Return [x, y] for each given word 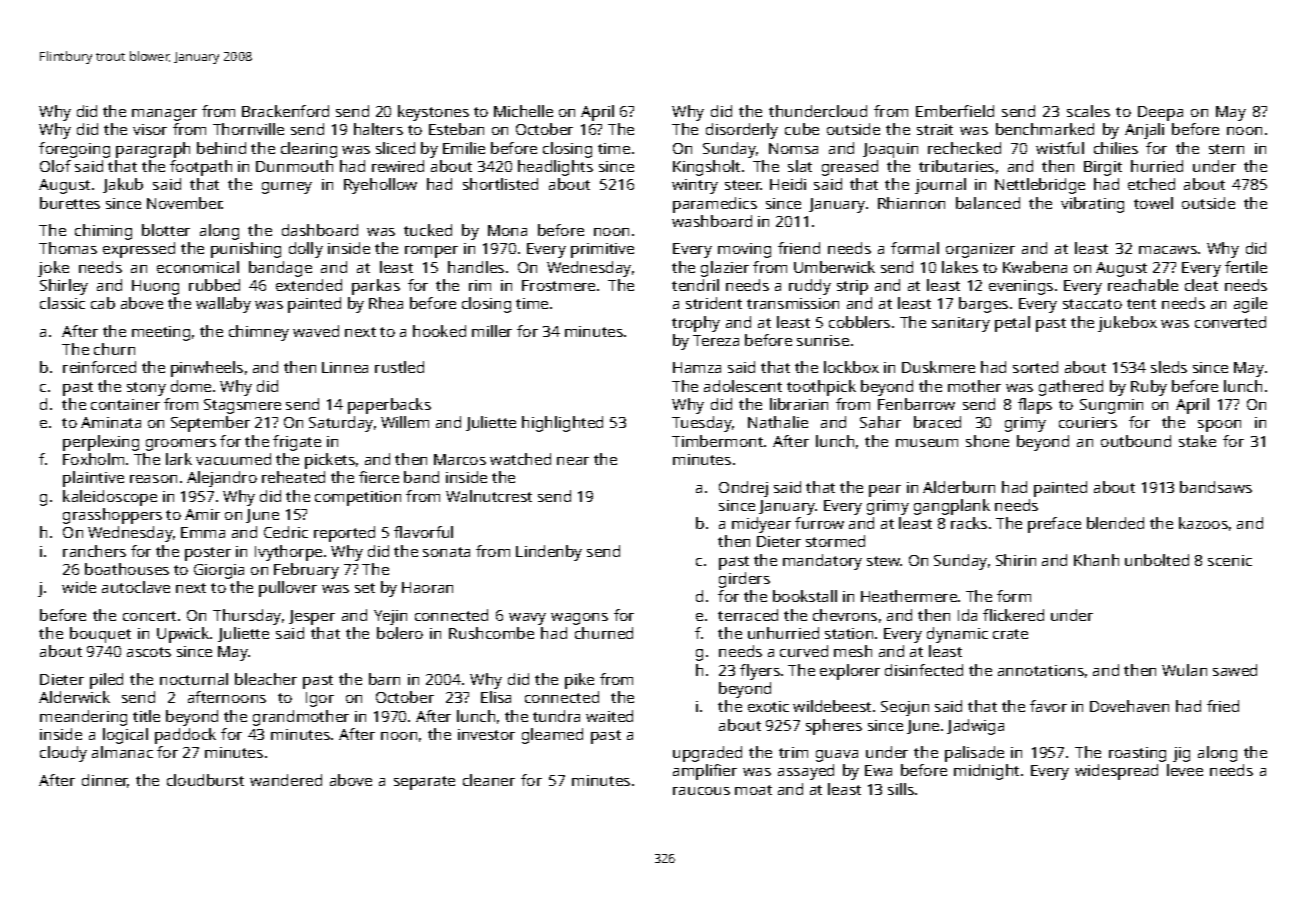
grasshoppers [112, 516]
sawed [1235, 670]
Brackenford [285, 111]
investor [486, 734]
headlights [555, 168]
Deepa [1160, 113]
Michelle [523, 111]
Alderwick [74, 697]
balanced [988, 203]
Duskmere [938, 367]
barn [384, 679]
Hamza [697, 367]
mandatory [822, 562]
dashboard [320, 230]
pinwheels [207, 369]
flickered [1013, 615]
